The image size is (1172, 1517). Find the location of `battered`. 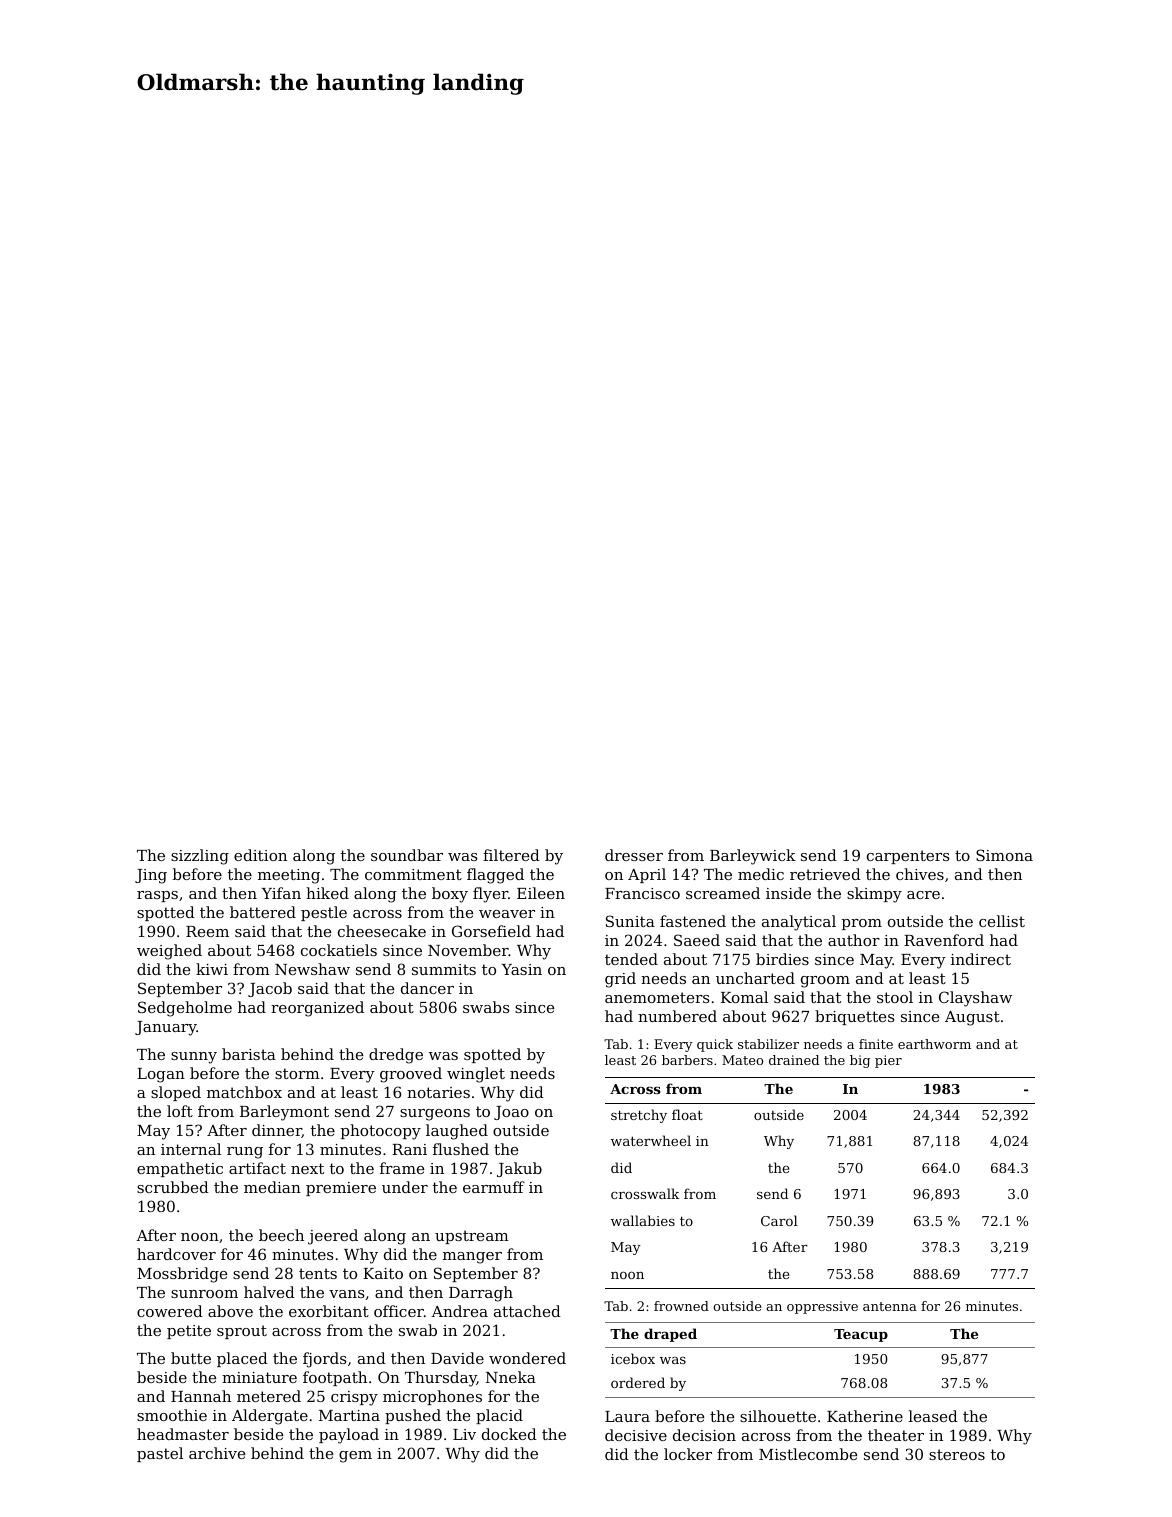

battered is located at coordinates (263, 912).
